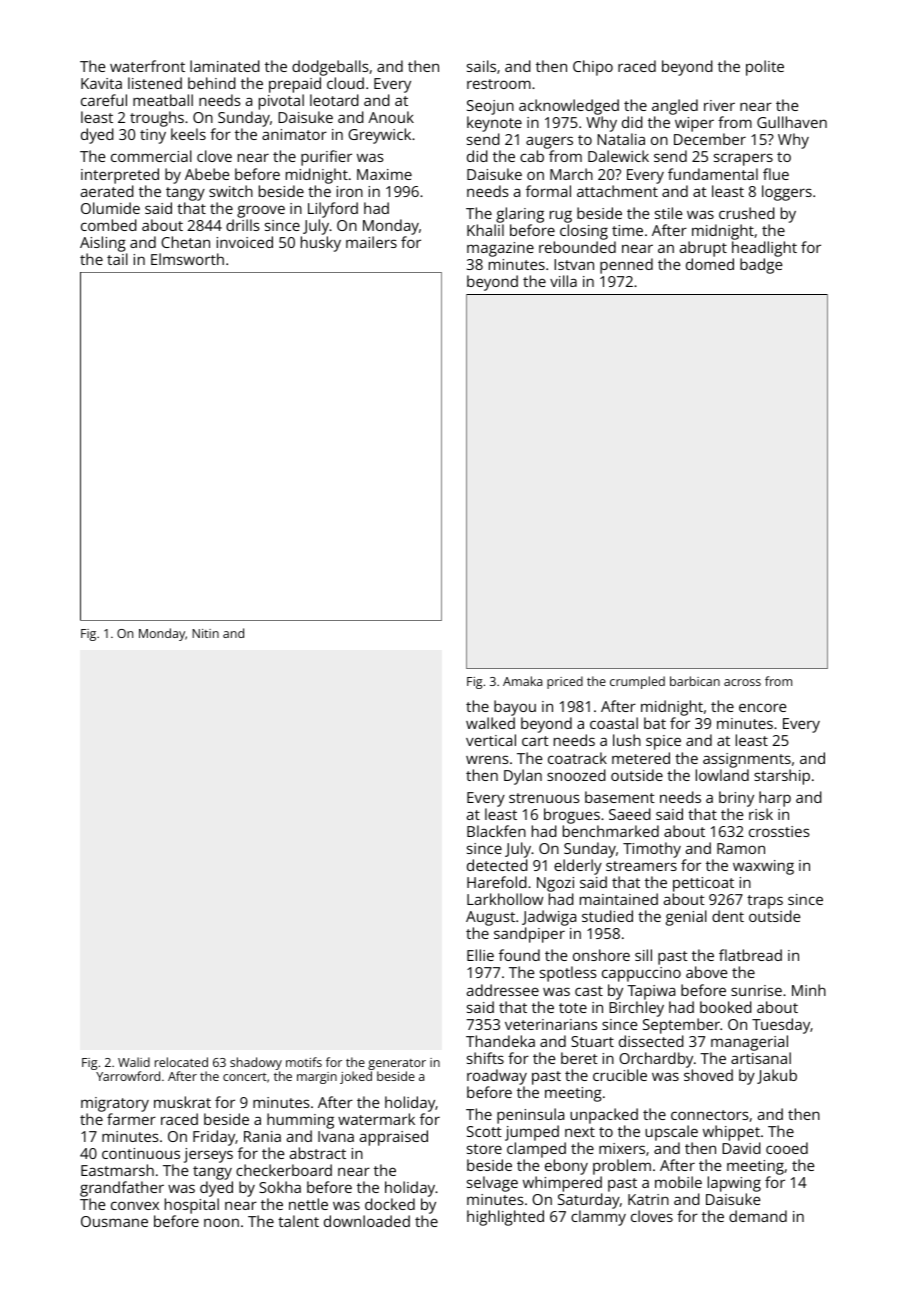 This screenshot has width=908, height=1316. Describe the element at coordinates (761, 266) in the screenshot. I see `badge` at that location.
